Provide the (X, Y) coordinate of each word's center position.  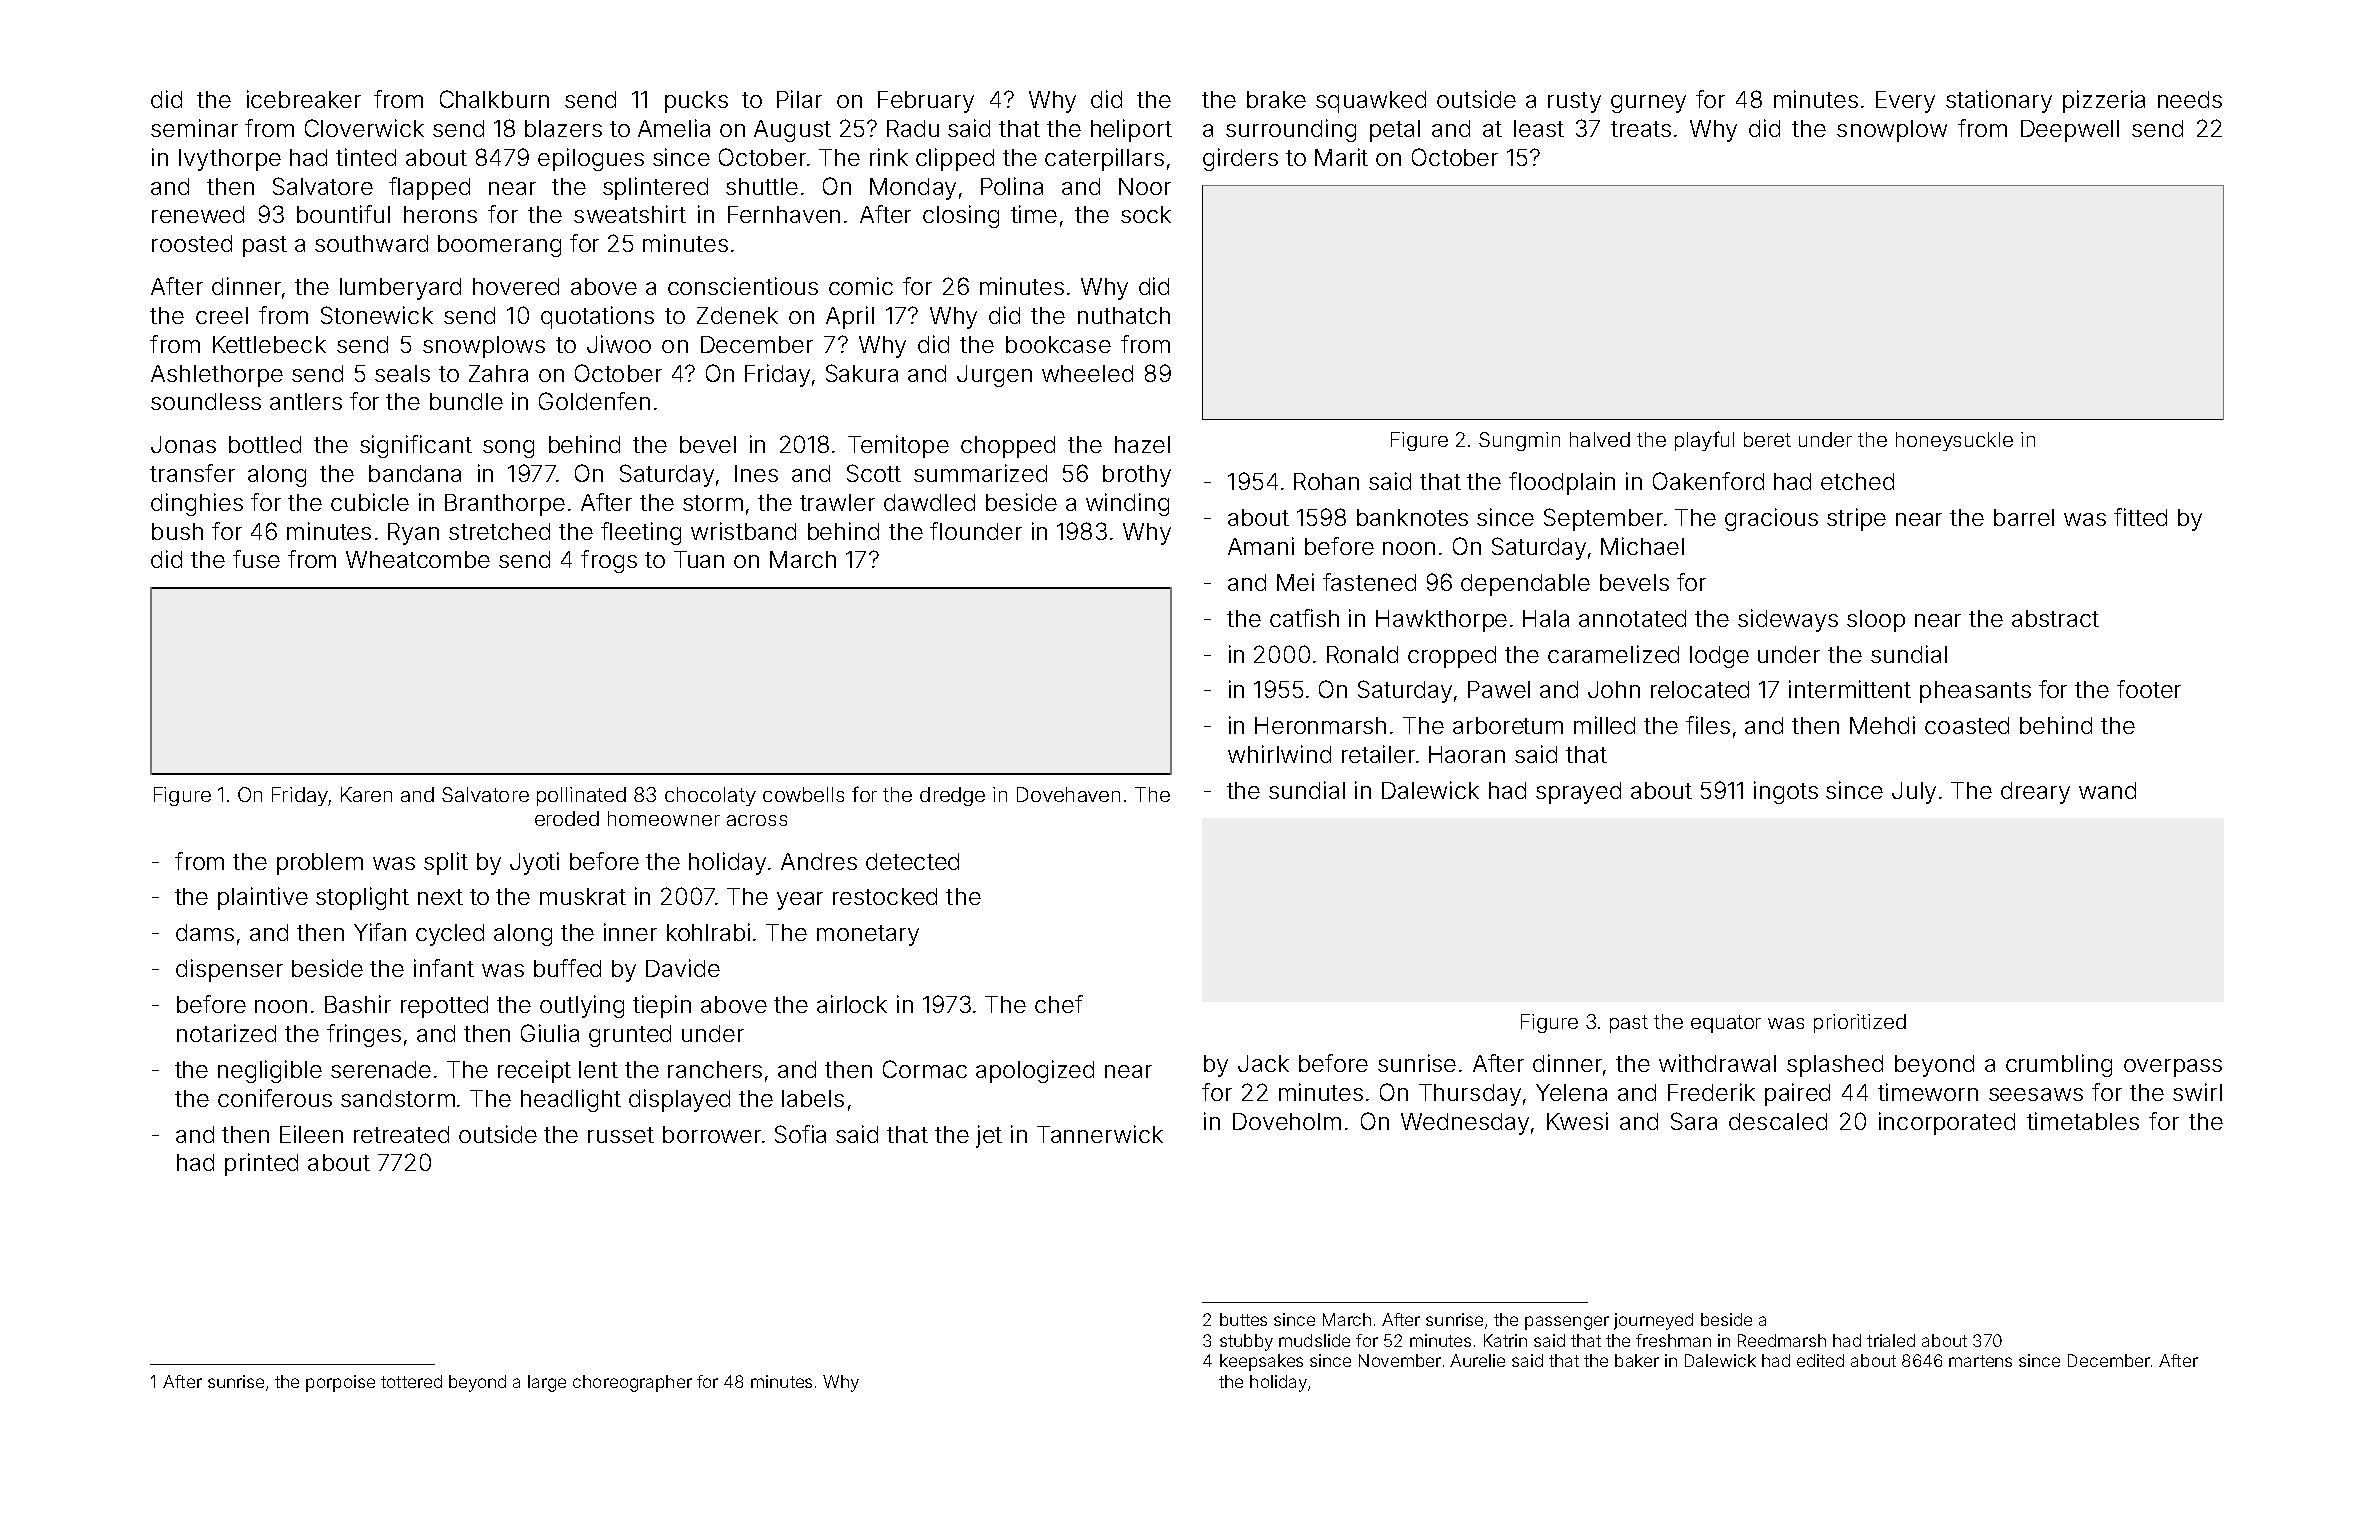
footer (2149, 689)
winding (1127, 504)
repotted (444, 1007)
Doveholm (1287, 1121)
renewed (198, 214)
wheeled (1087, 373)
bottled (265, 444)
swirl (2197, 1092)
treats (1641, 129)
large (547, 1383)
